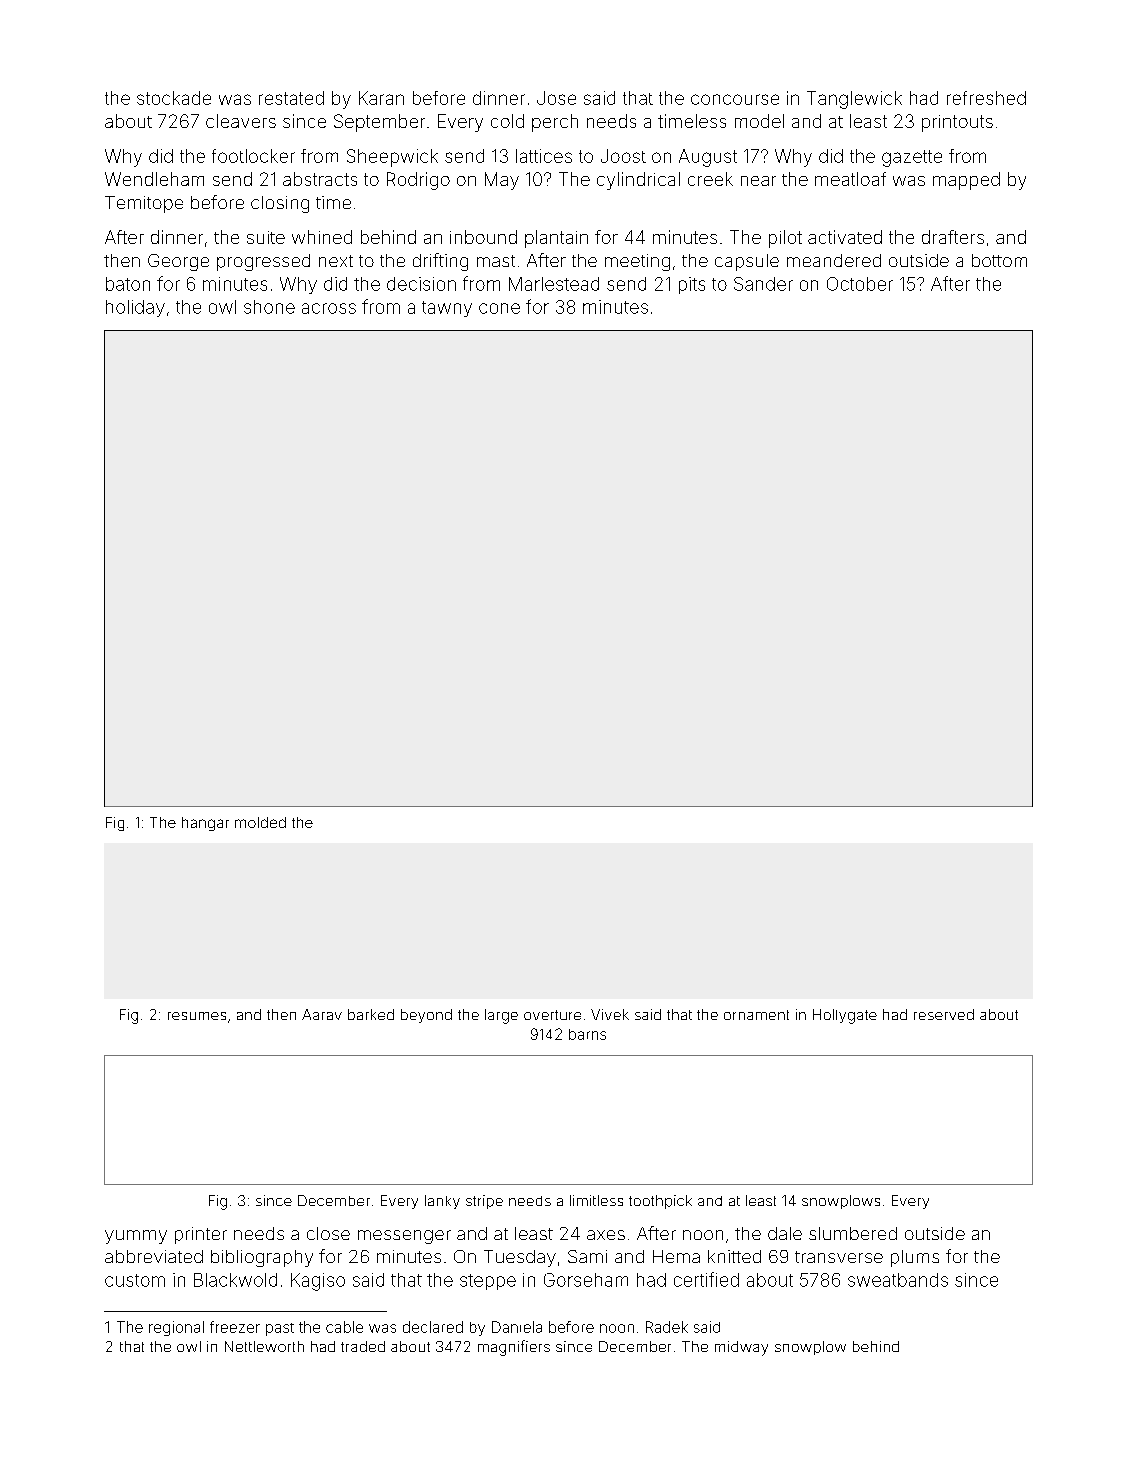 The height and width of the page is (1471, 1137). Describe the element at coordinates (756, 1015) in the page. I see `ornament` at that location.
